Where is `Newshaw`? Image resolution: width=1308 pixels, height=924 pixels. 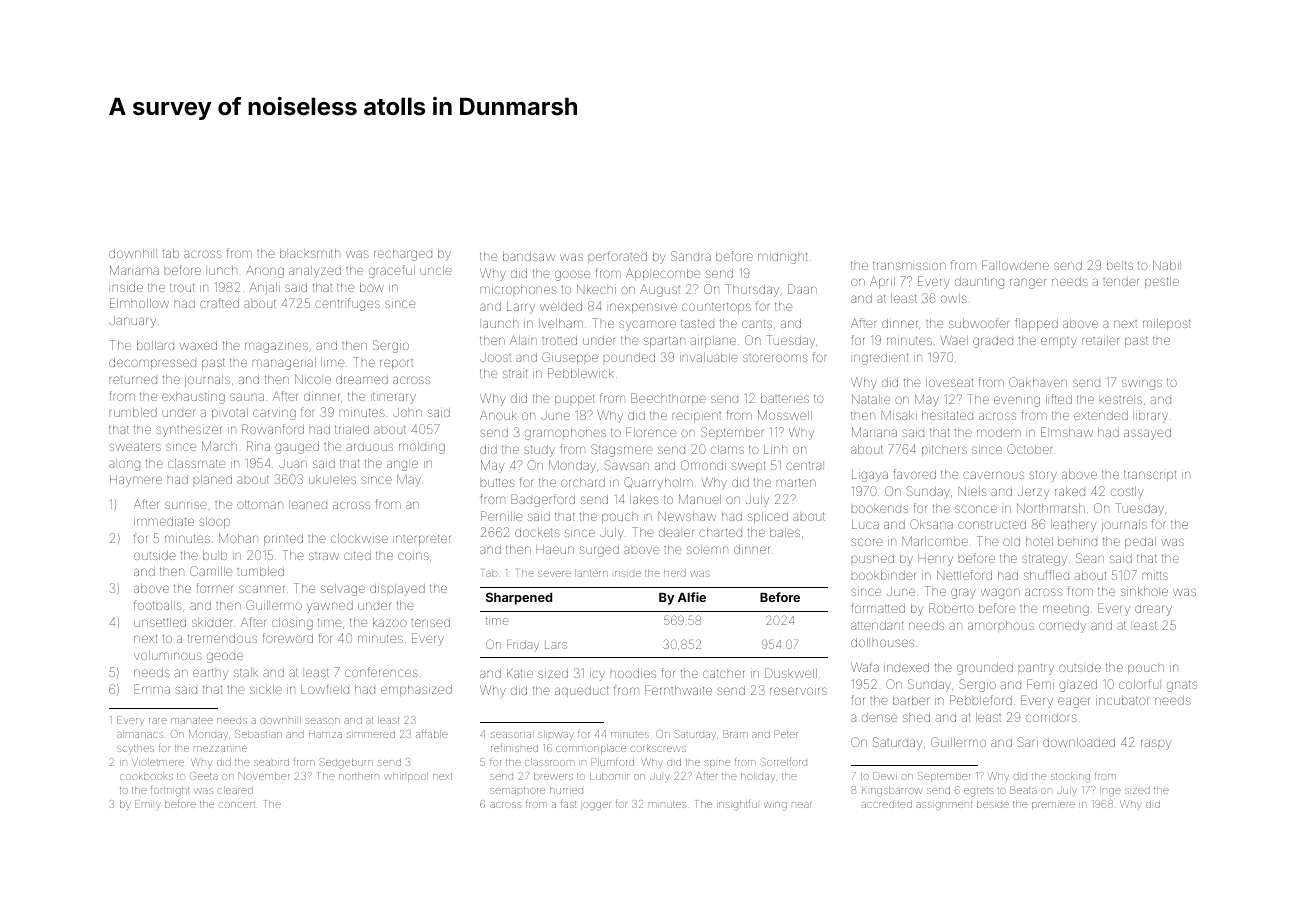 Newshaw is located at coordinates (687, 516).
